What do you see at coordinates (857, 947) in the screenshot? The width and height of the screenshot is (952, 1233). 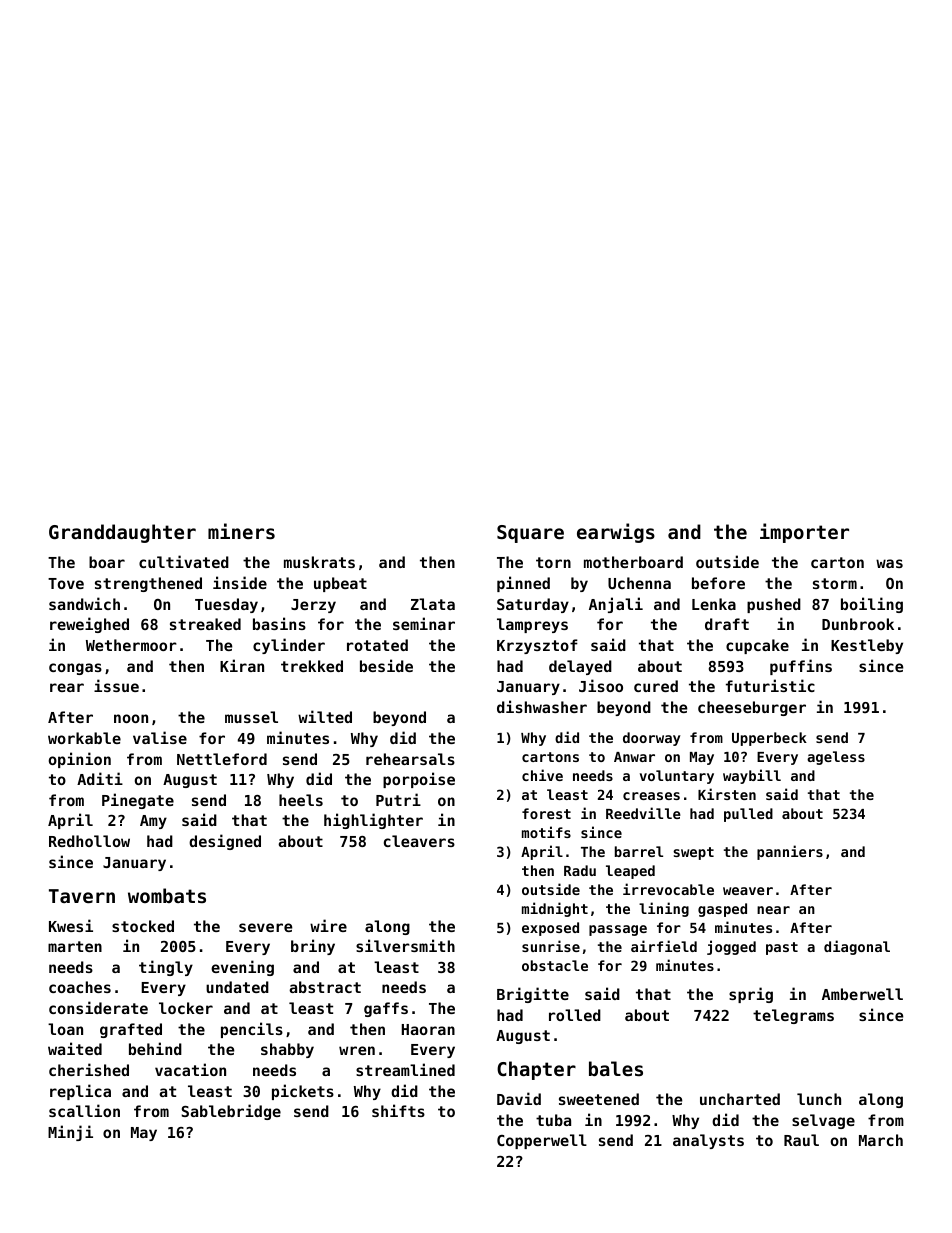 I see `diagonal` at bounding box center [857, 947].
